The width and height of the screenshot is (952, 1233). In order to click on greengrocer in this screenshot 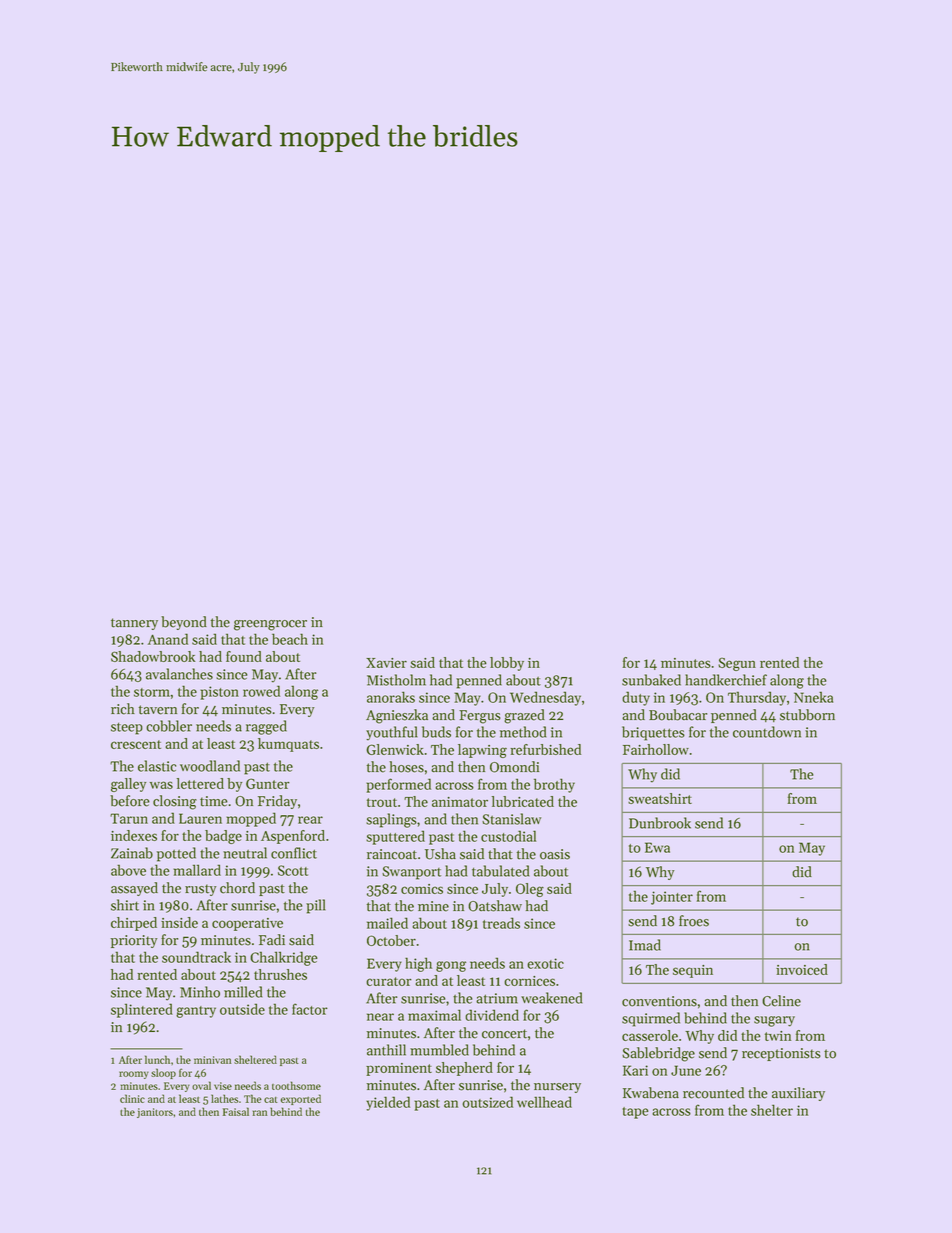, I will do `click(270, 625)`.
